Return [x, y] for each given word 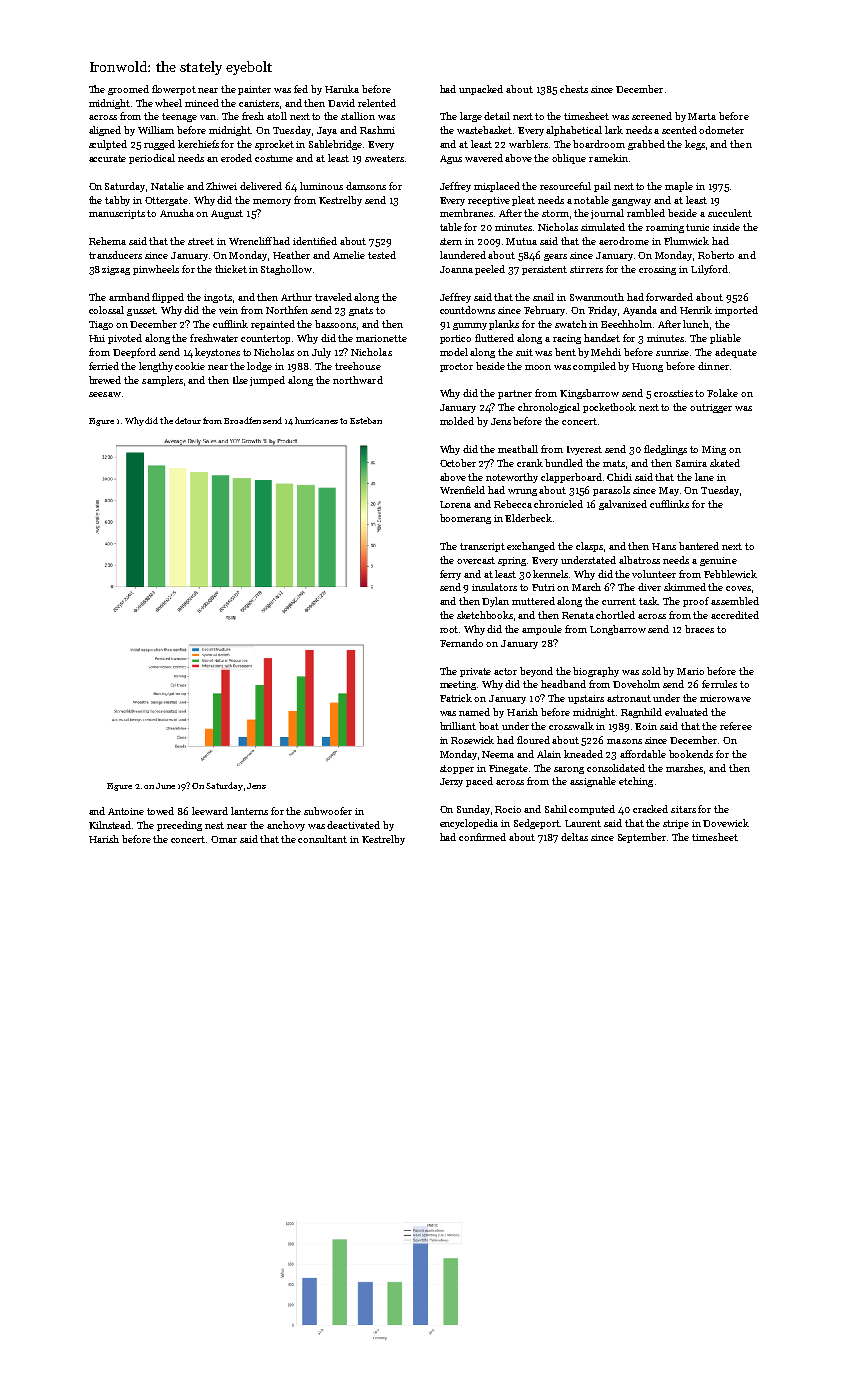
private [475, 672]
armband [129, 297]
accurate [107, 158]
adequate [736, 353]
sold [651, 671]
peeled [490, 270]
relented [377, 103]
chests [574, 89]
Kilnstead [111, 825]
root [449, 629]
